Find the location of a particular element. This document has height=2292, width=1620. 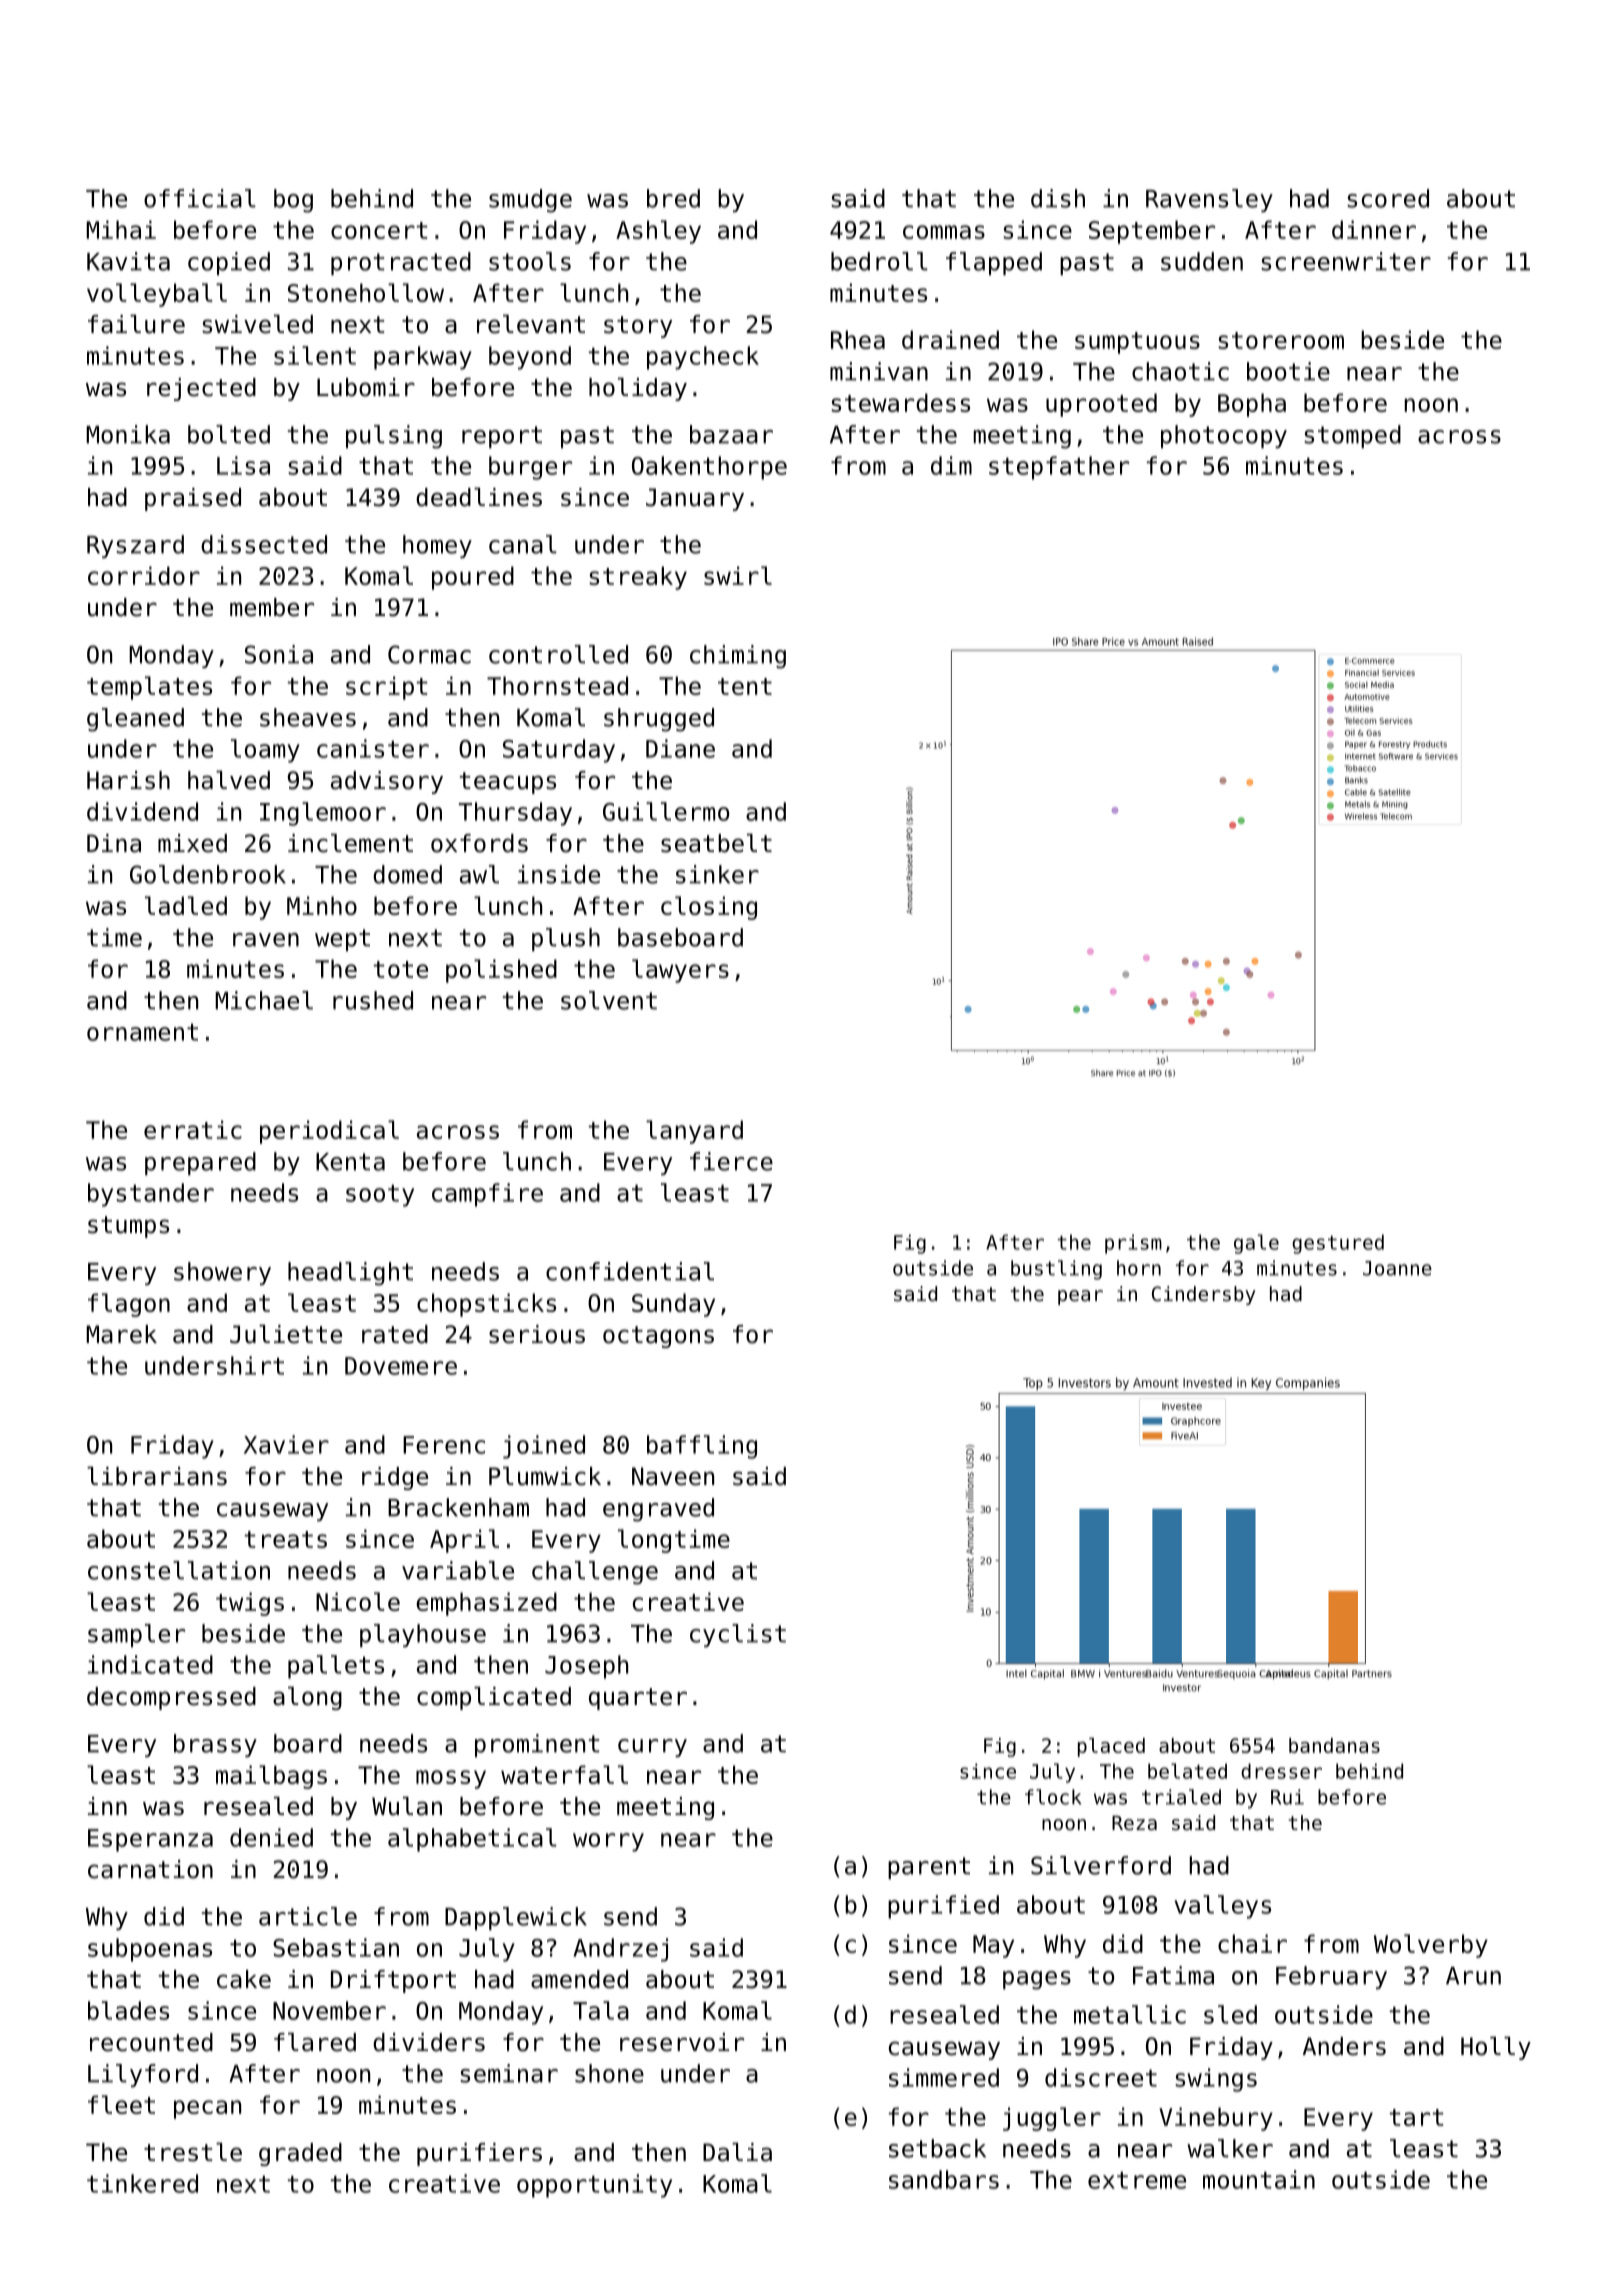

tinkered is located at coordinates (142, 2183).
